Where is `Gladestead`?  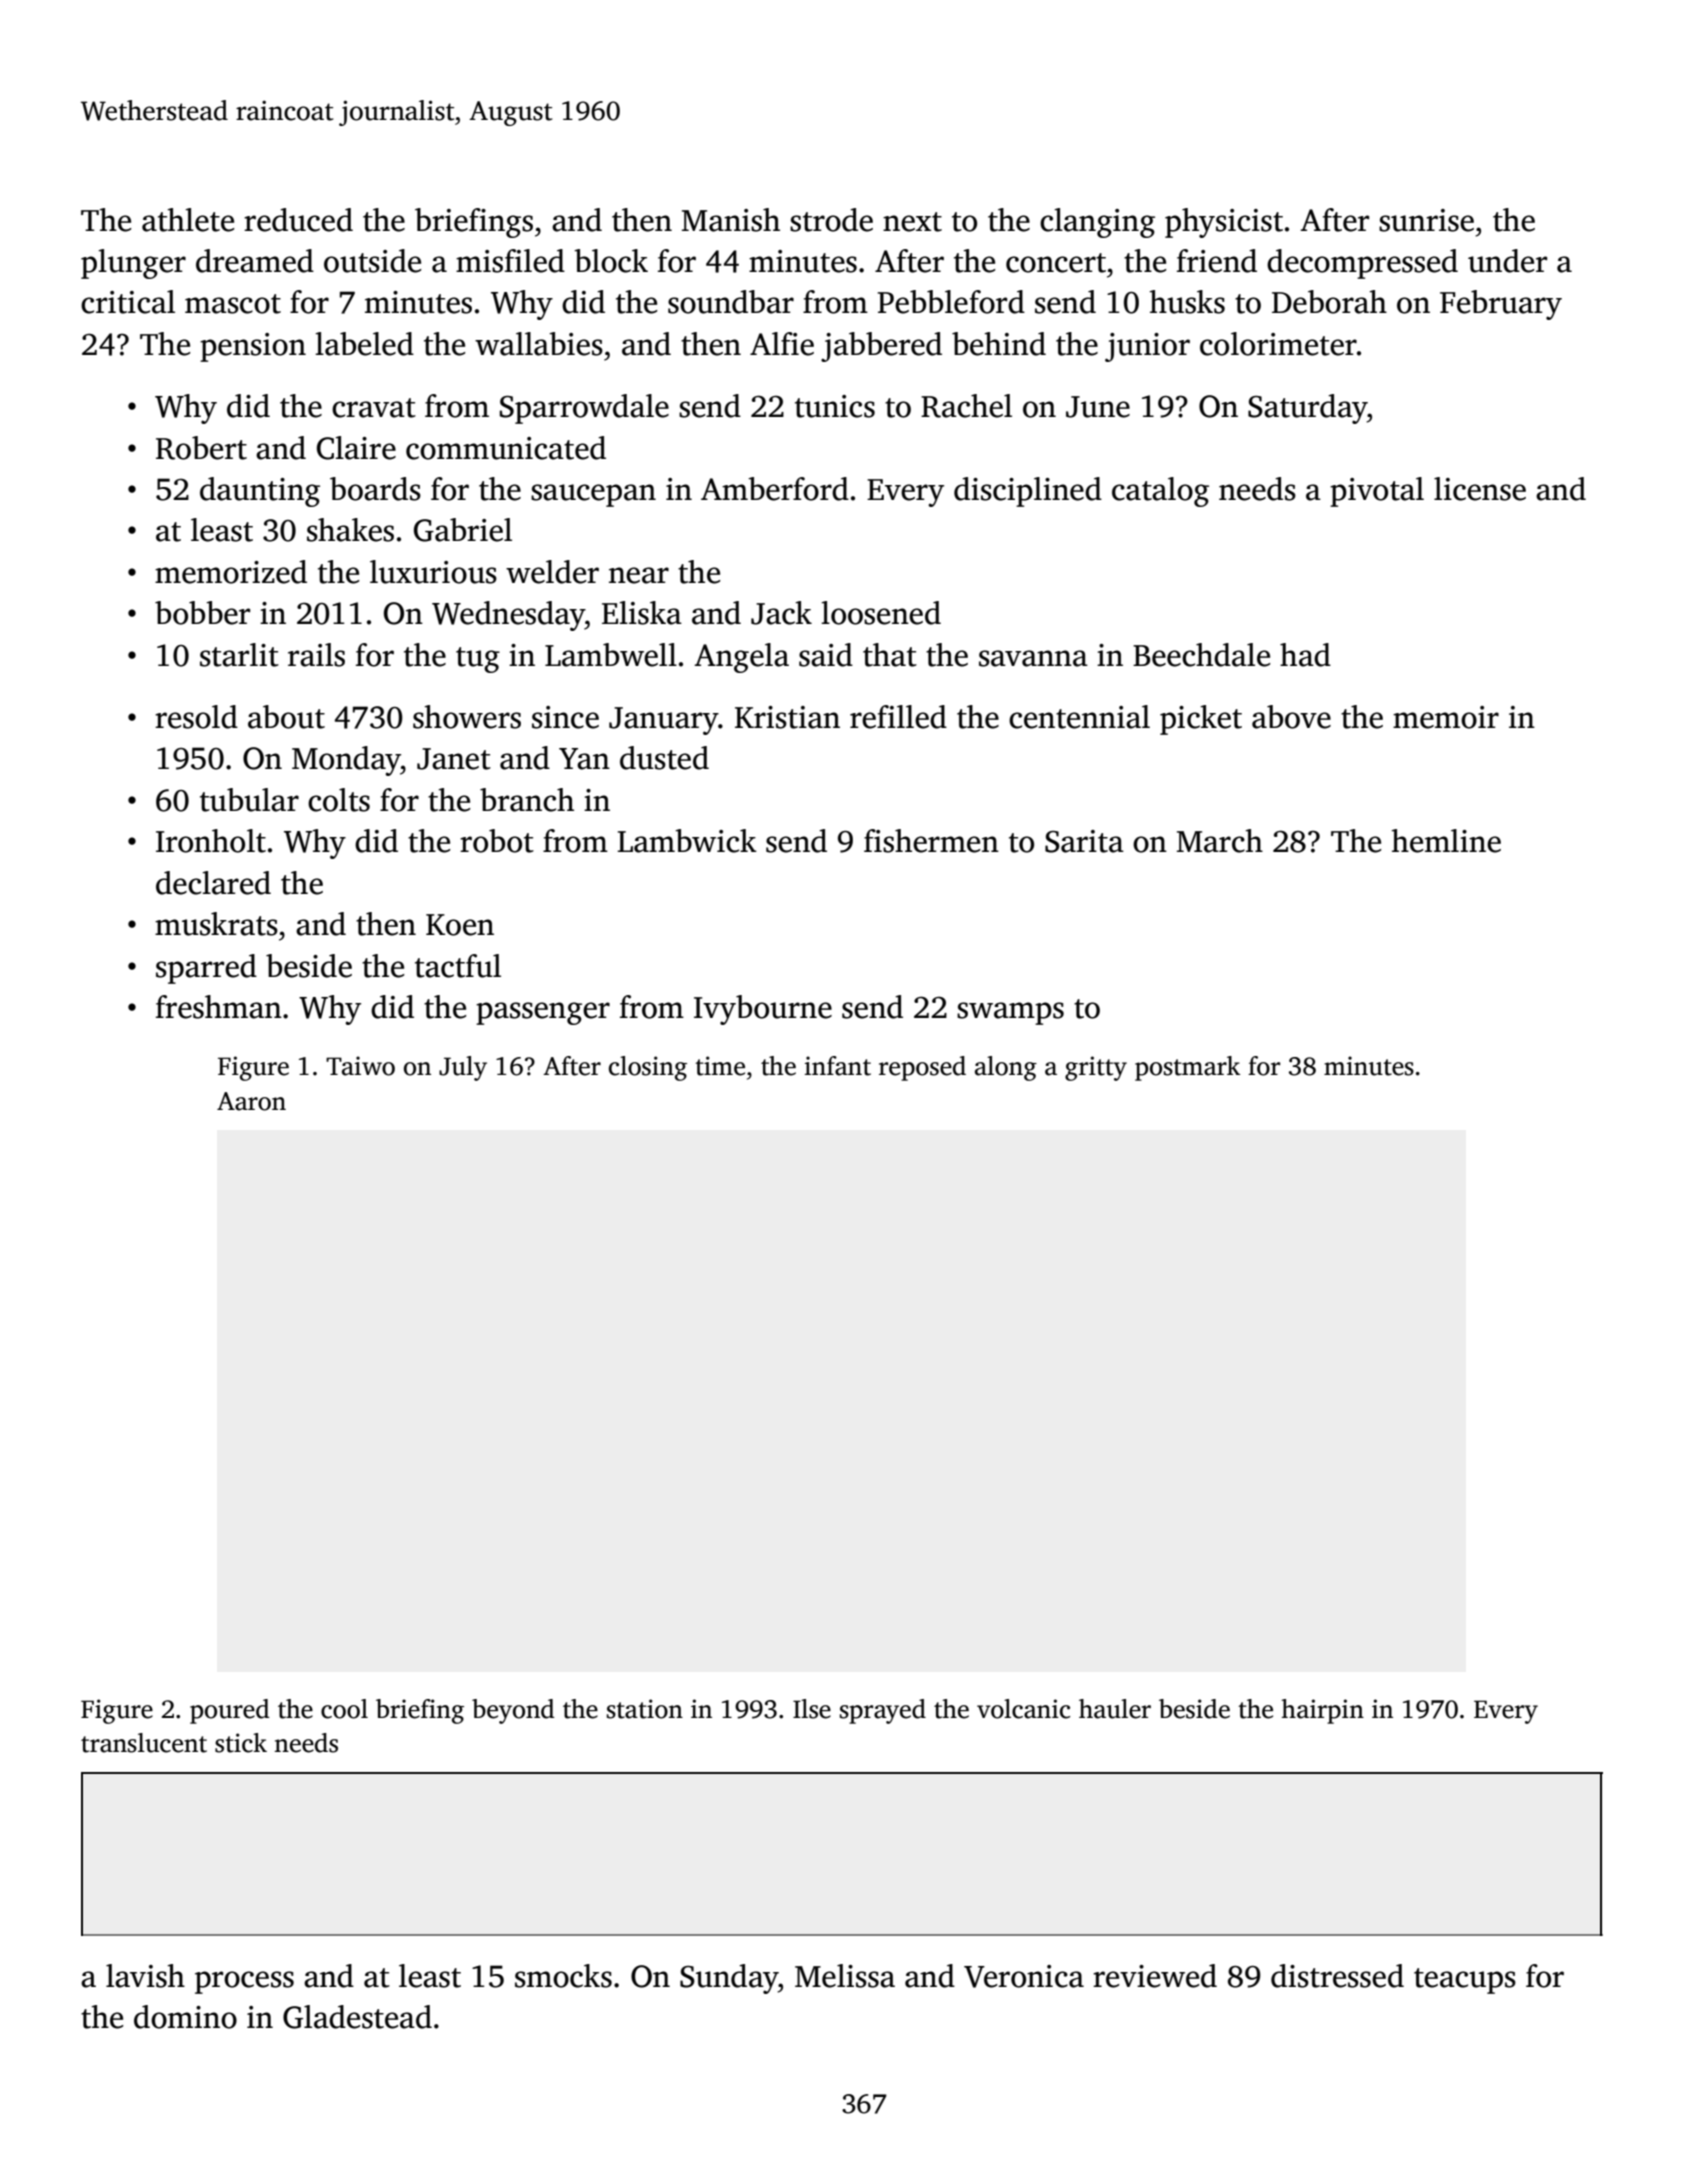 Gladestead is located at coordinates (357, 2017).
